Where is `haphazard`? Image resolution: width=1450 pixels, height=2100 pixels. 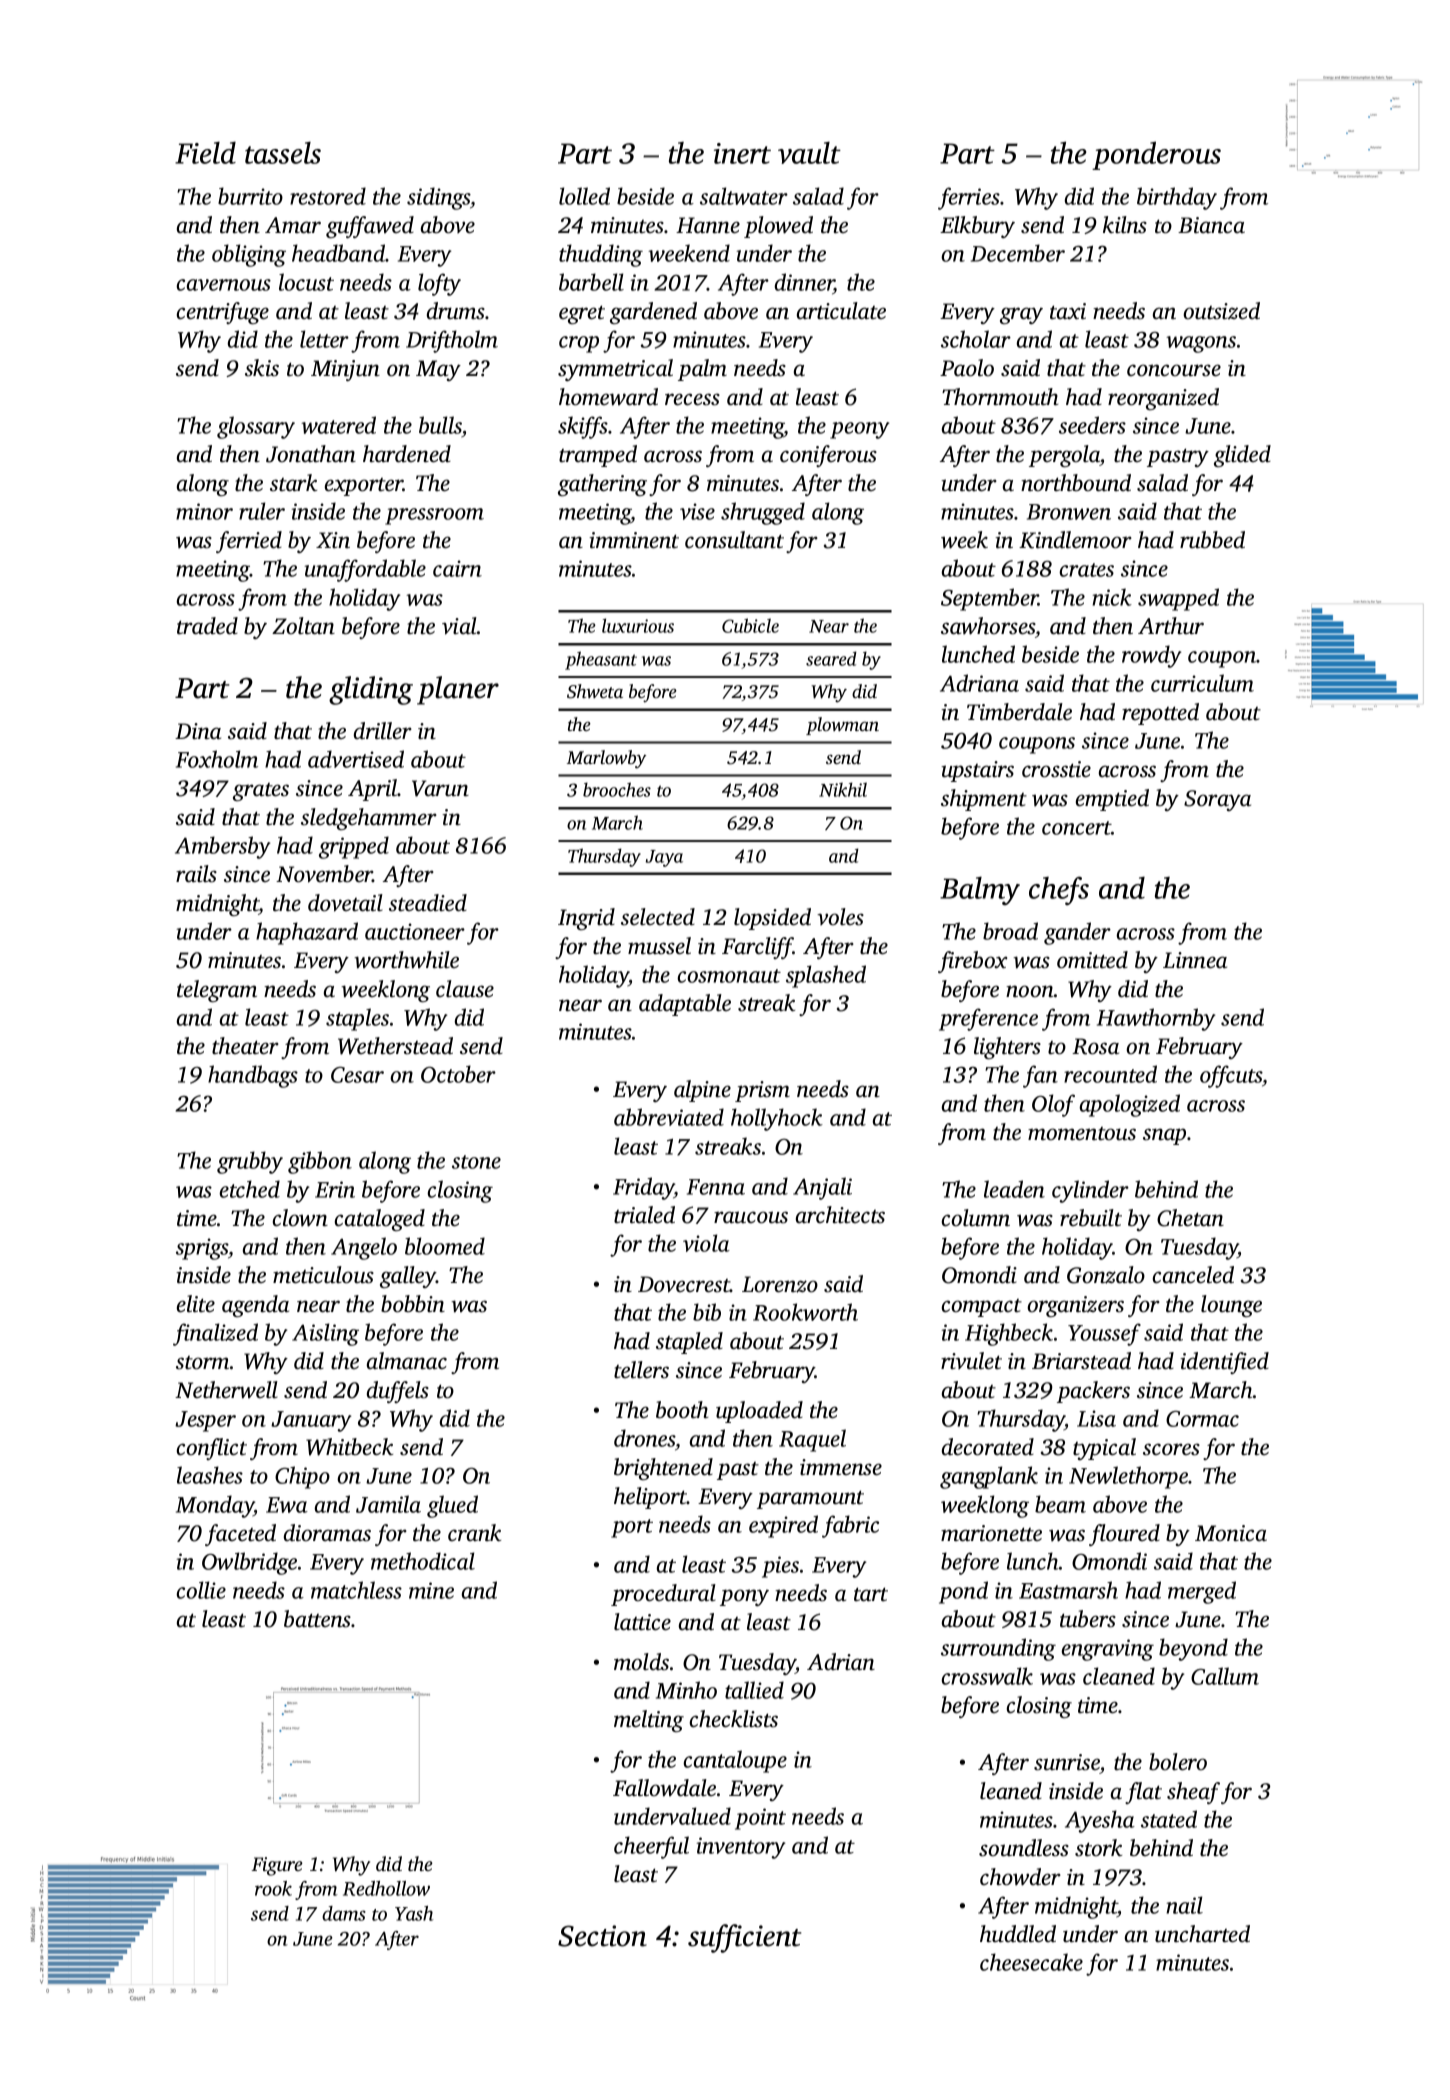 haphazard is located at coordinates (307, 933).
